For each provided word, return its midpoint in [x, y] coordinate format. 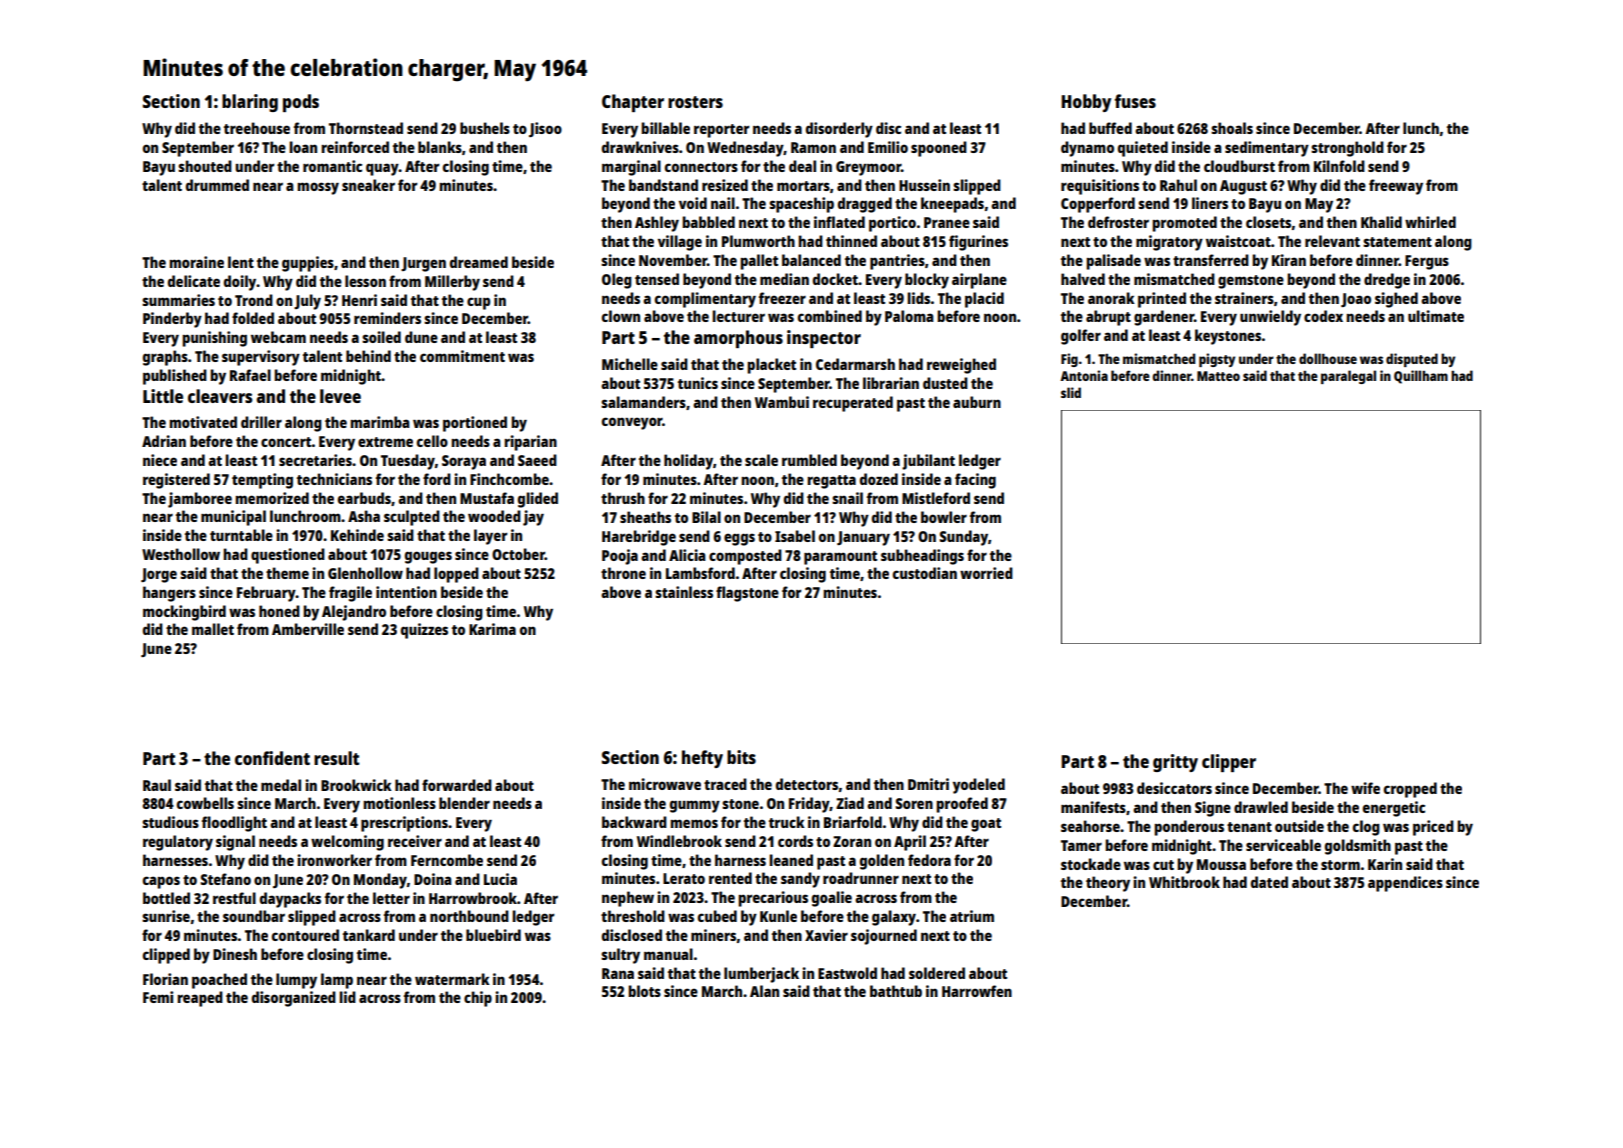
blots [644, 991]
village [680, 243]
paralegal [1348, 377]
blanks [440, 147]
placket [771, 366]
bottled [166, 898]
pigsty [1217, 360]
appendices [1405, 884]
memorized [272, 498]
